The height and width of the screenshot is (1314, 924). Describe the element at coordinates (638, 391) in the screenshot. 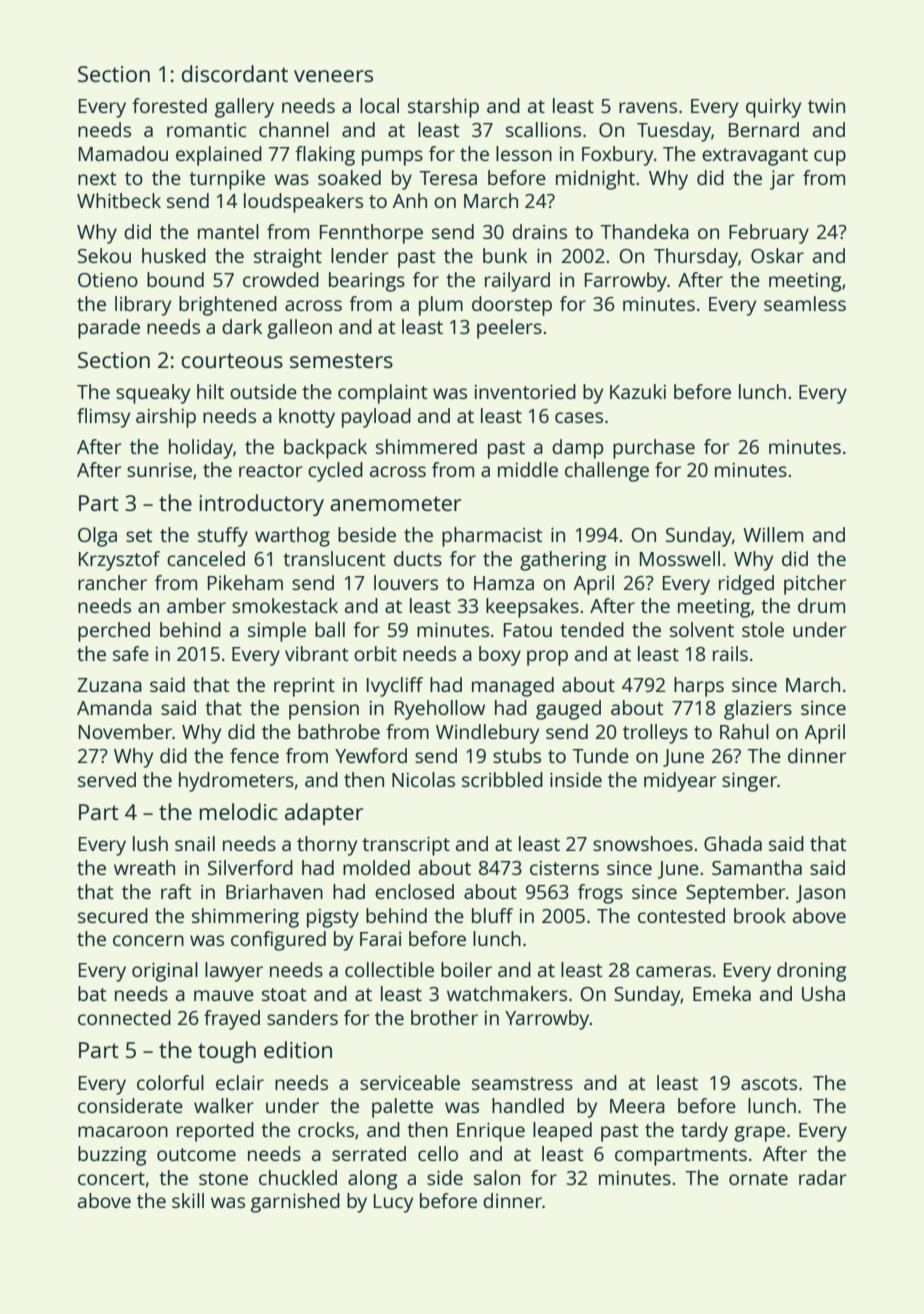

I see `Kazuki` at that location.
